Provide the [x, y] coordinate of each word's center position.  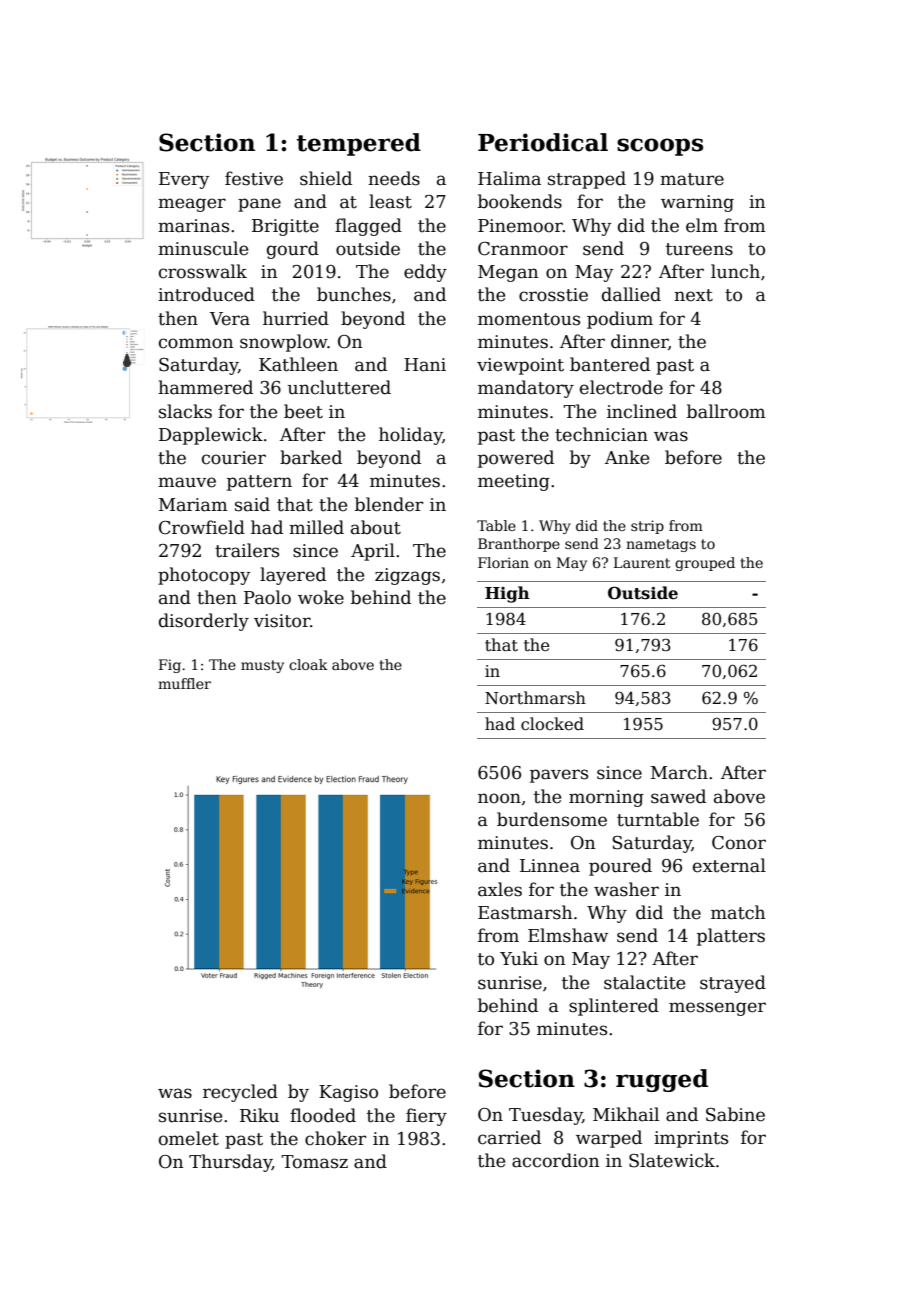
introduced [206, 294]
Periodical [543, 142]
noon [499, 798]
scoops [660, 147]
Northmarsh [535, 697]
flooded [323, 1115]
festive [254, 178]
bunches [354, 294]
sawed [678, 796]
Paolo [267, 597]
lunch [735, 271]
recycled [240, 1093]
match [738, 912]
